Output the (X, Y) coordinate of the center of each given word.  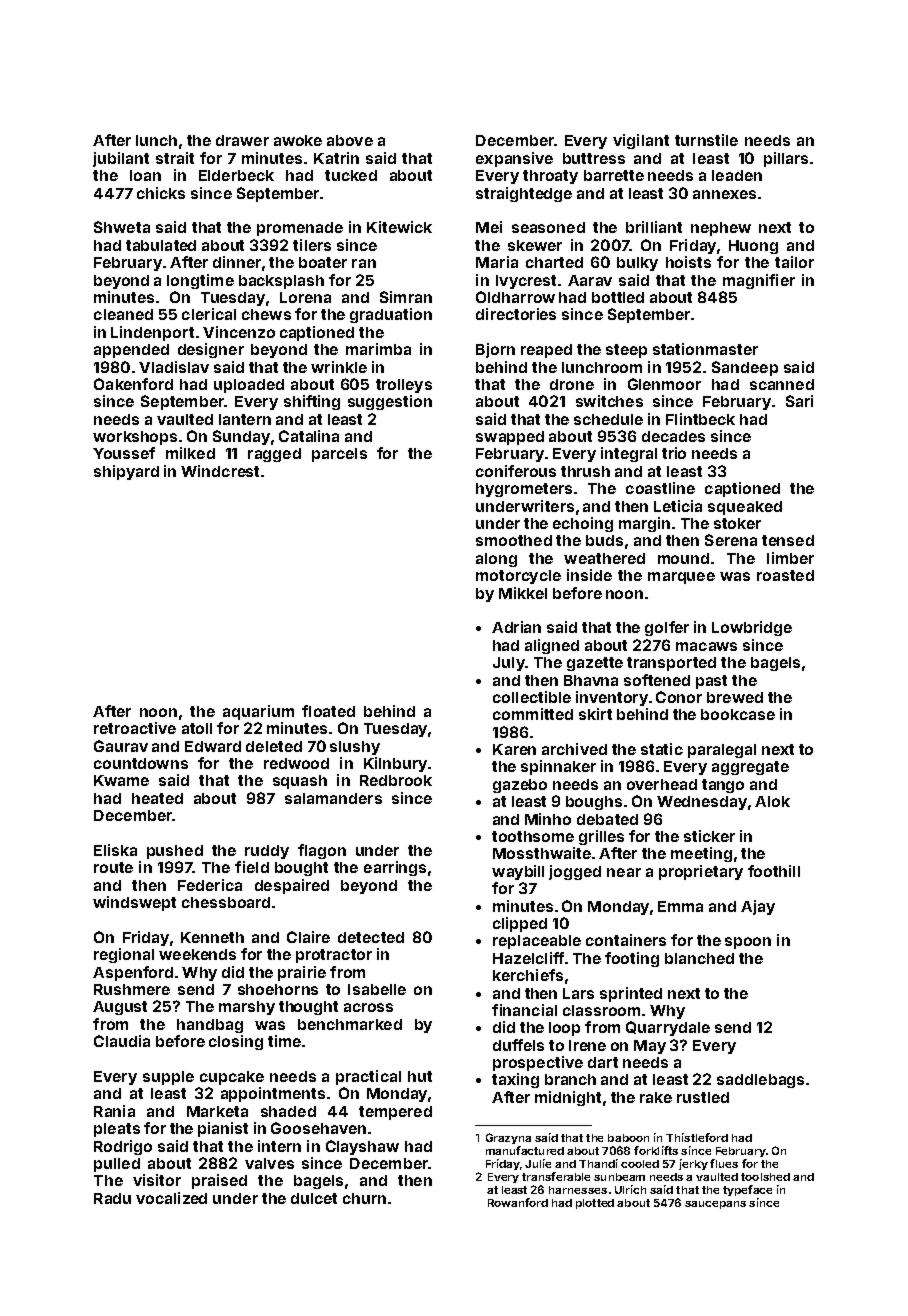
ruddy (267, 852)
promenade (300, 229)
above (350, 140)
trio (674, 453)
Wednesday (702, 803)
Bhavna (591, 680)
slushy (355, 748)
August (120, 1008)
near (624, 872)
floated (328, 711)
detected (371, 937)
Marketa (217, 1111)
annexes (724, 194)
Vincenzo (239, 332)
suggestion (390, 402)
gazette (595, 664)
